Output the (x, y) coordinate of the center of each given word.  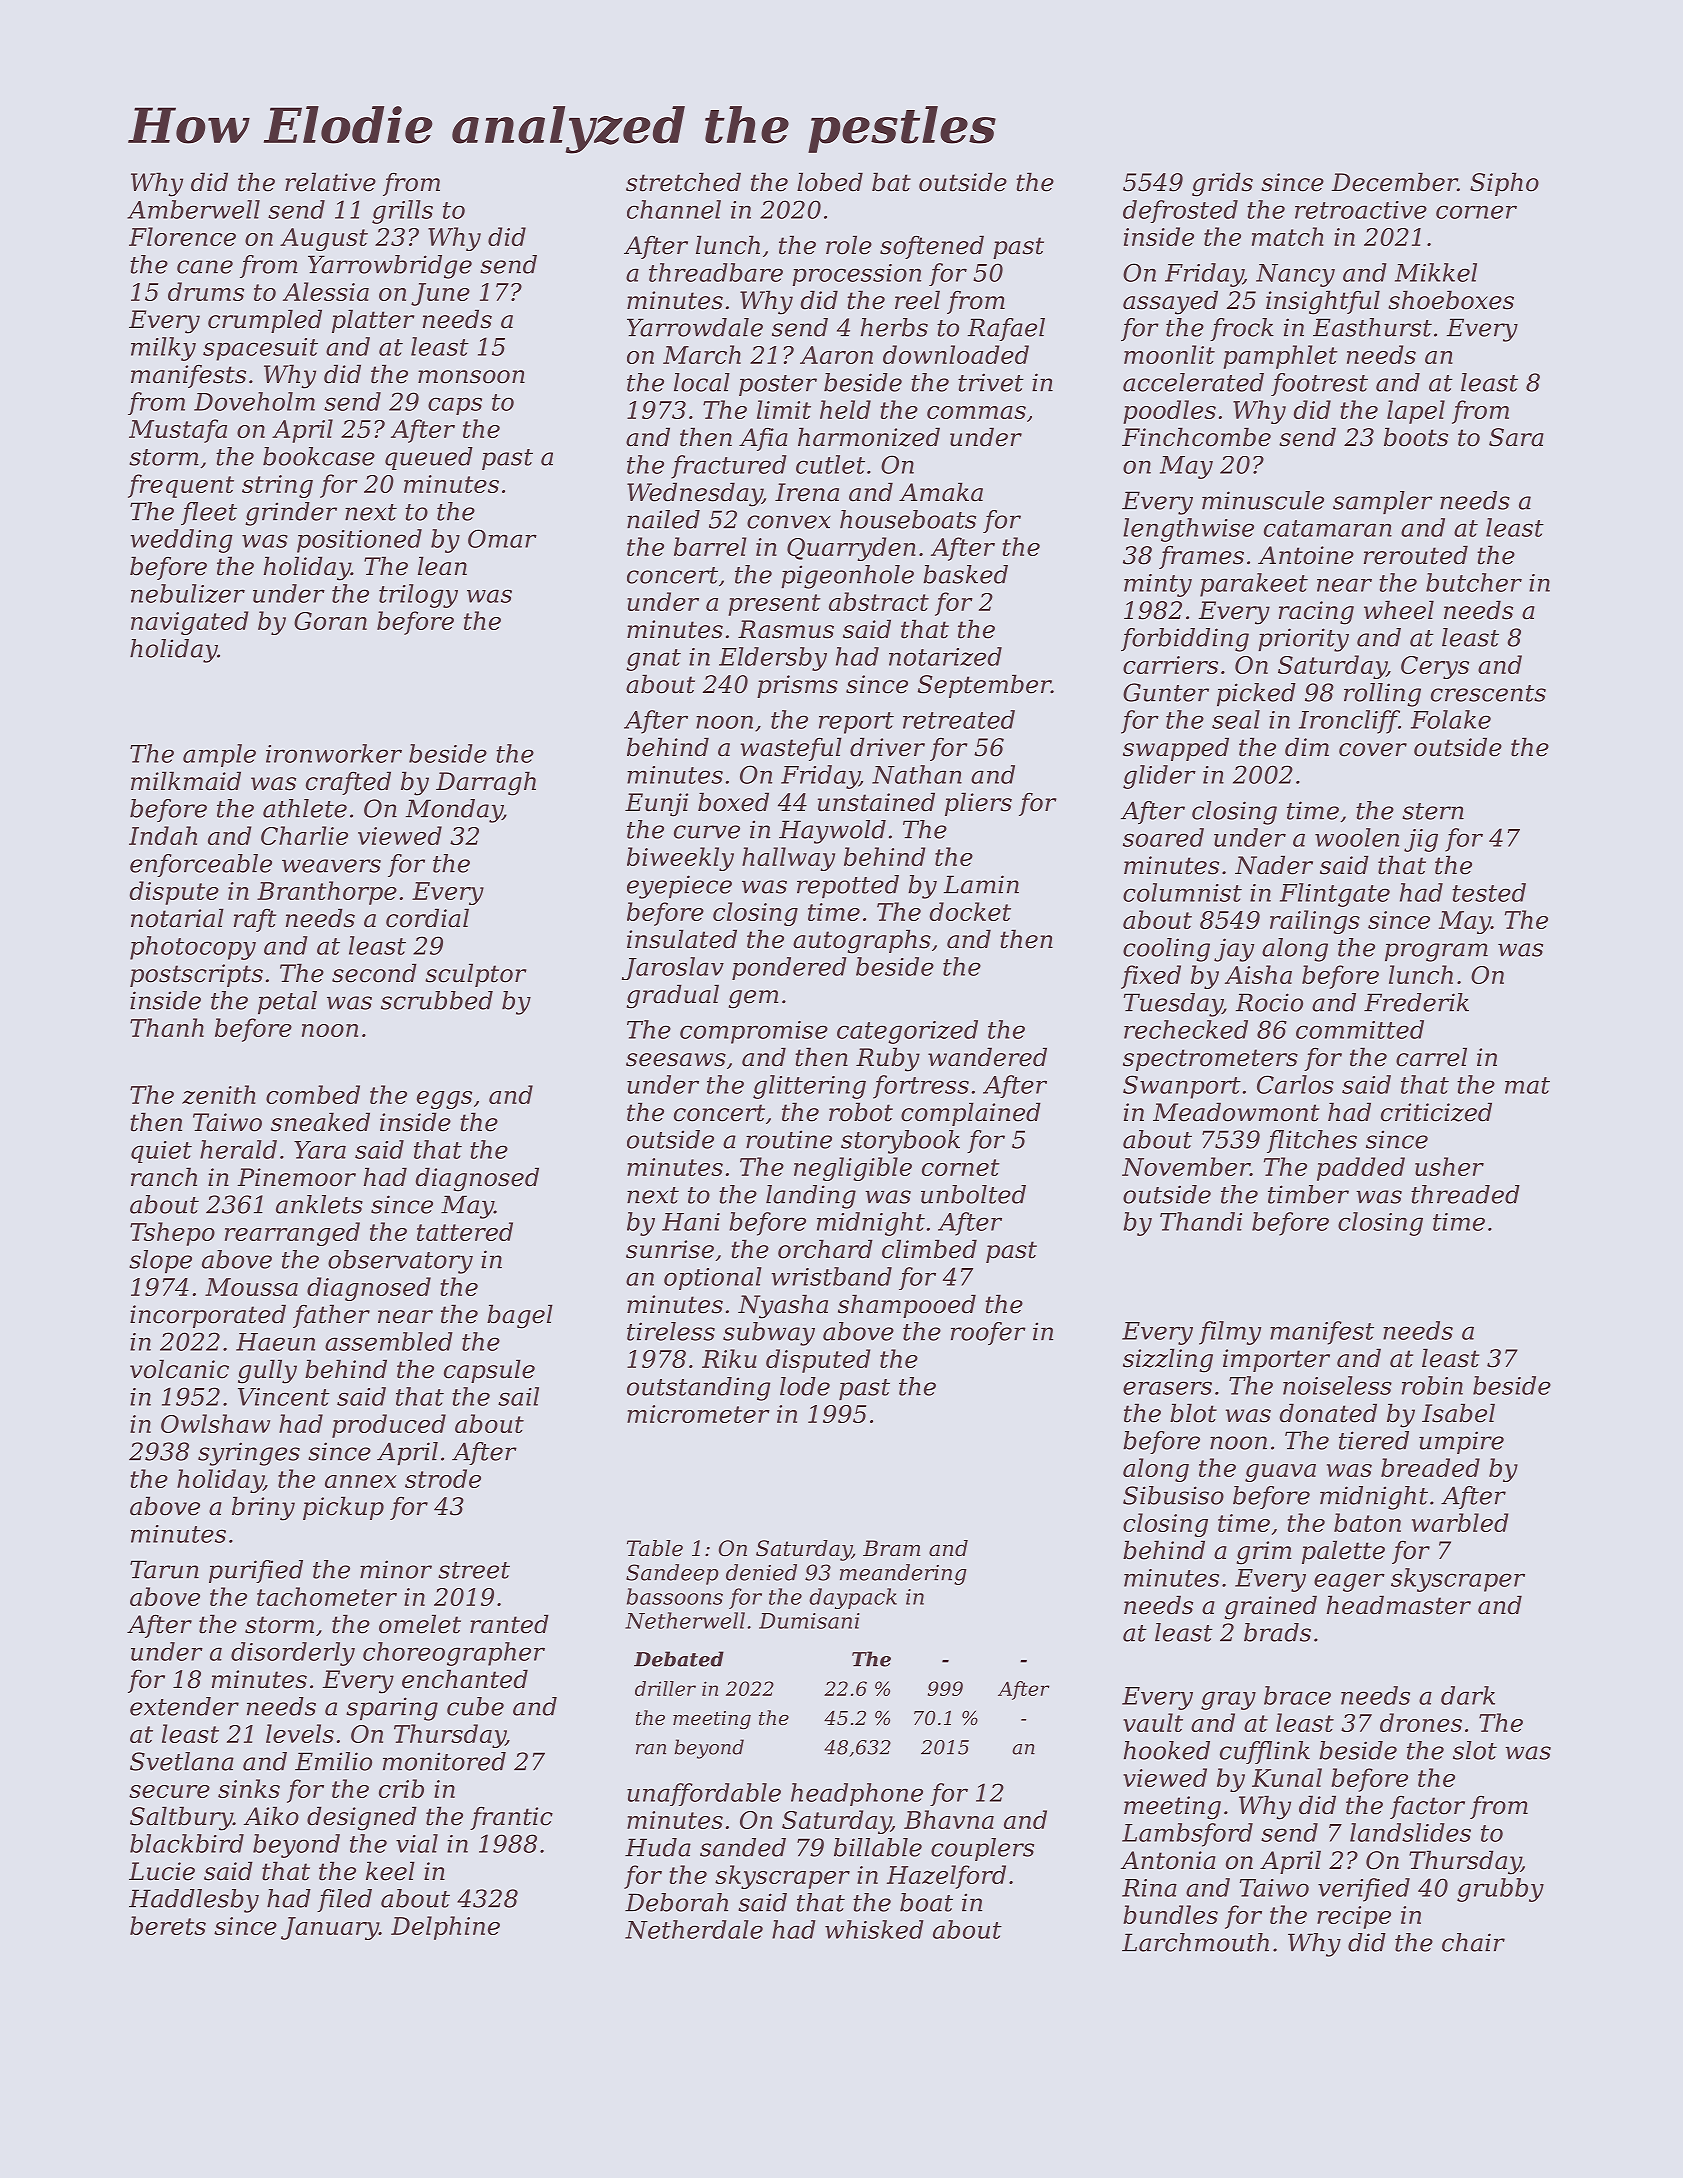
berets (168, 1925)
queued (429, 458)
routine (789, 1139)
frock (1242, 329)
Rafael (1006, 329)
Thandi (1201, 1221)
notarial (177, 918)
